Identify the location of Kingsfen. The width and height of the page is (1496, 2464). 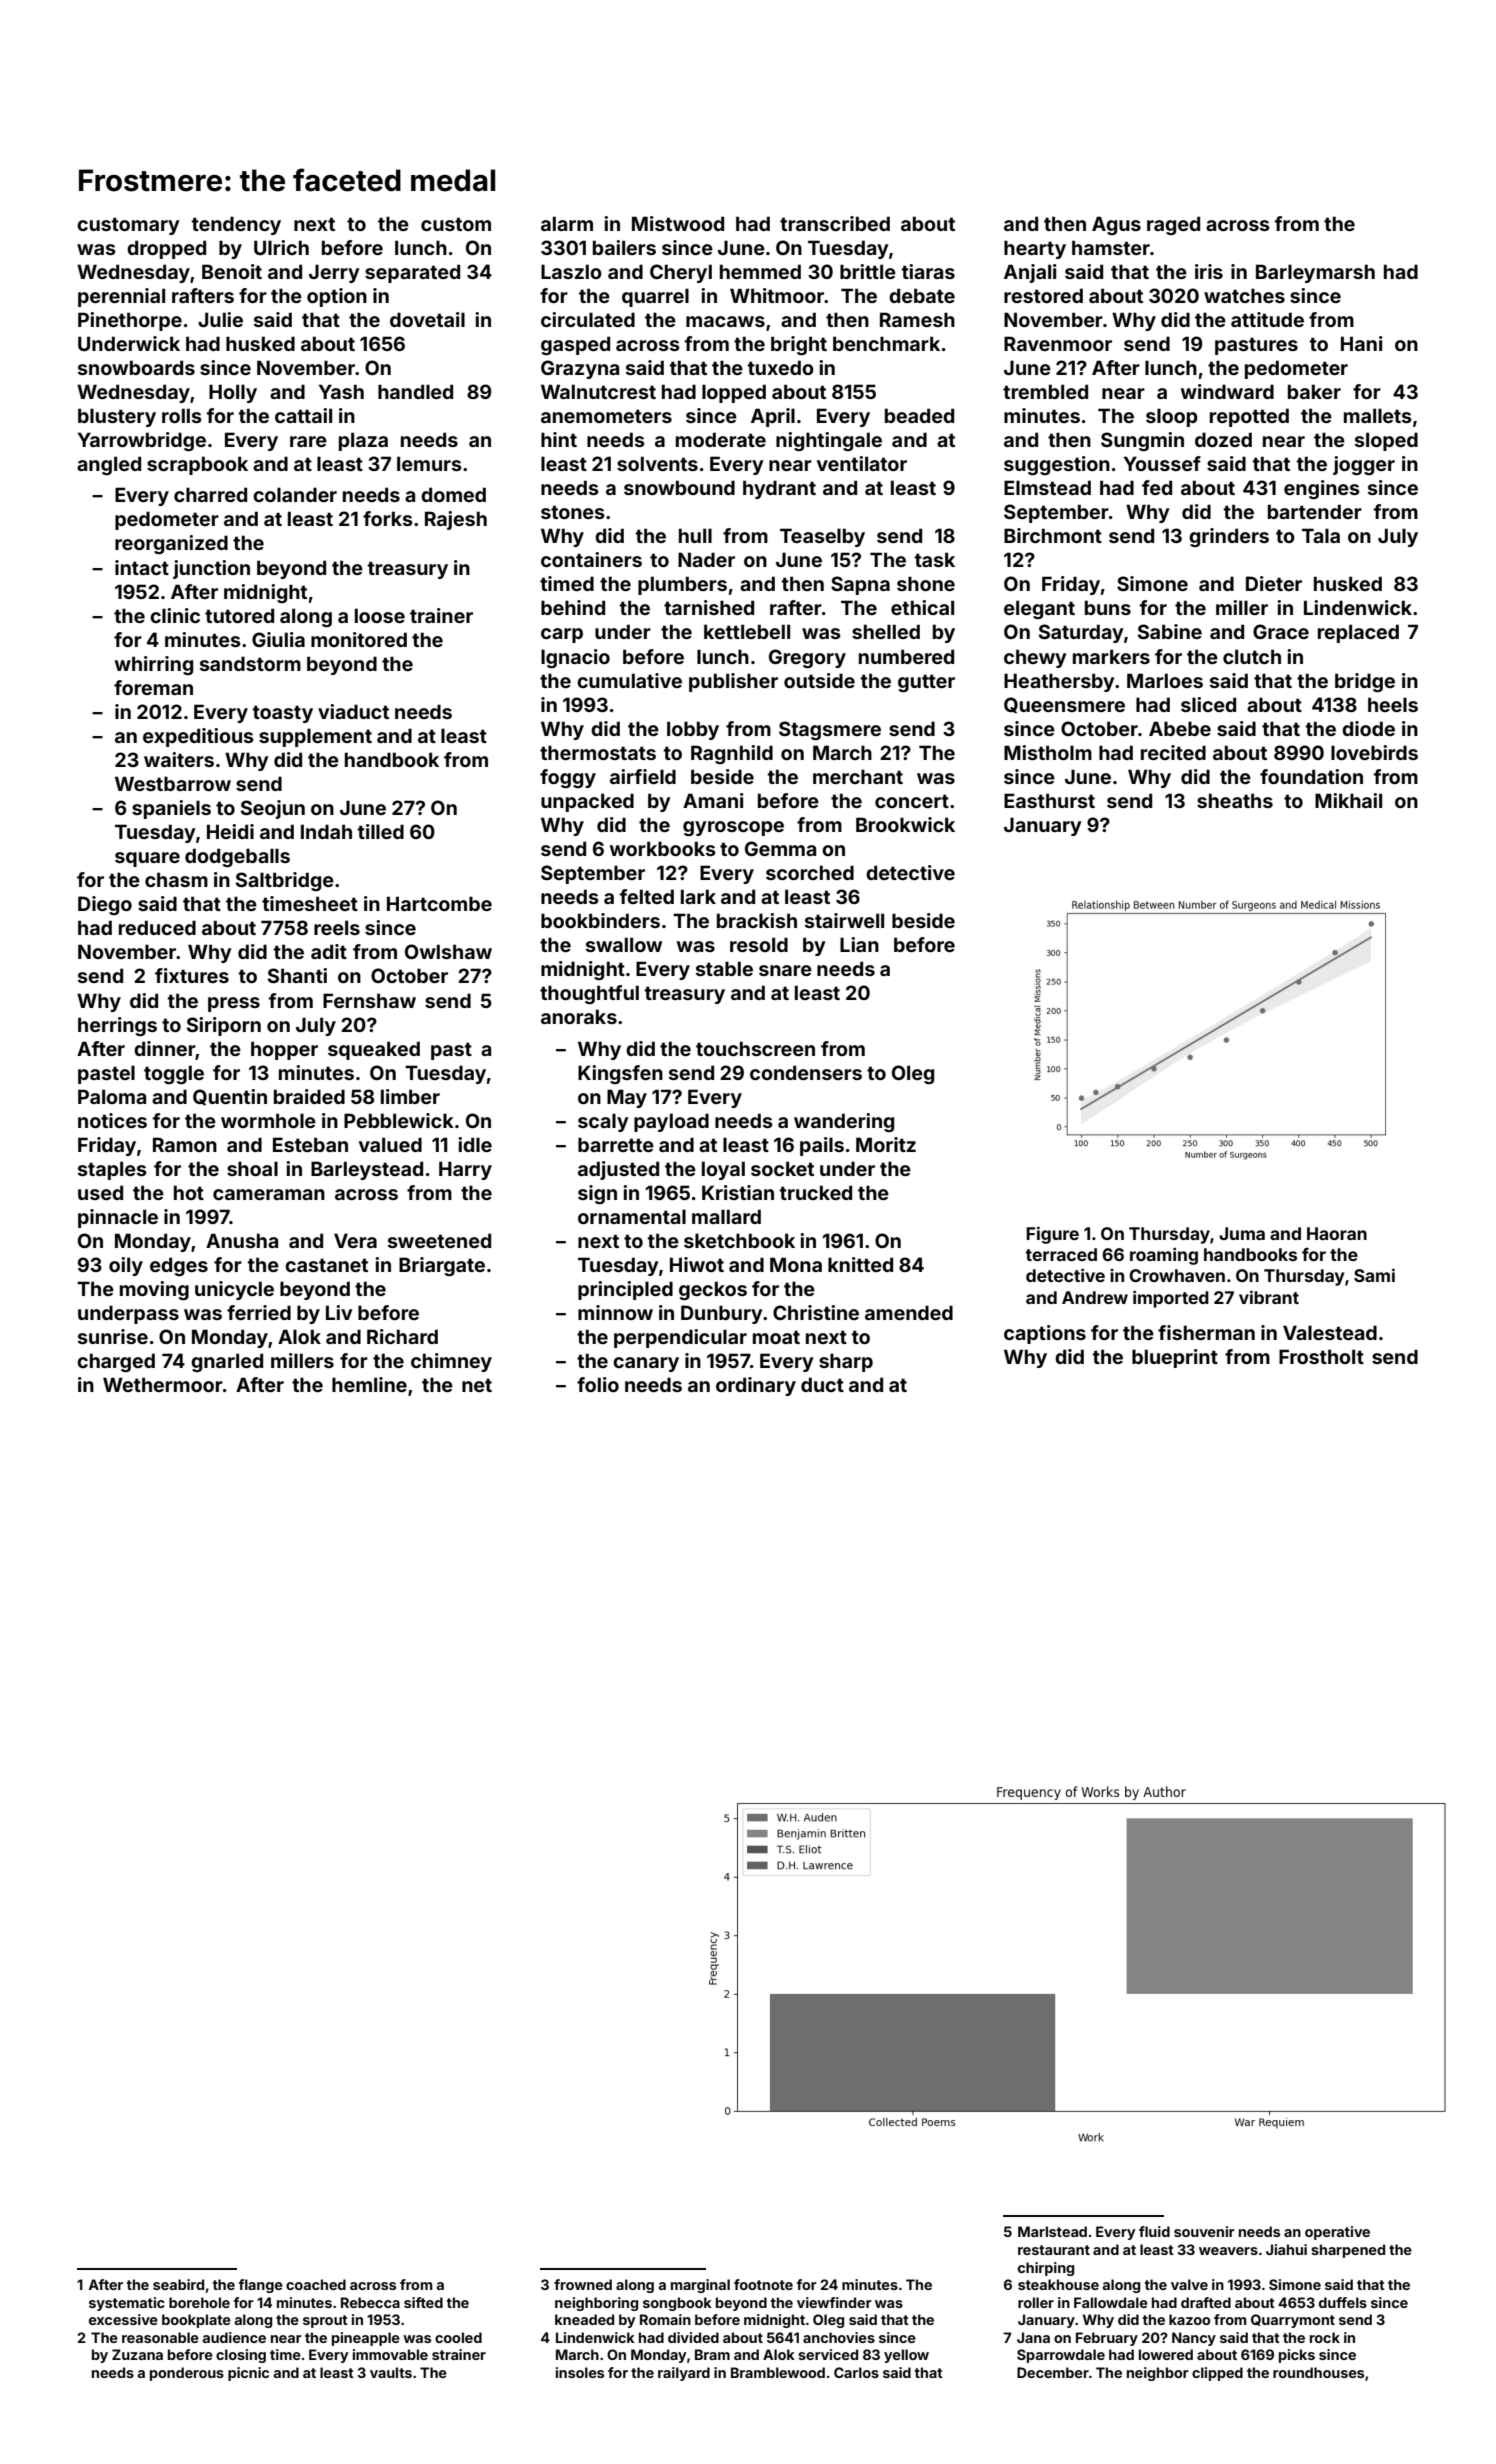
(620, 1074).
